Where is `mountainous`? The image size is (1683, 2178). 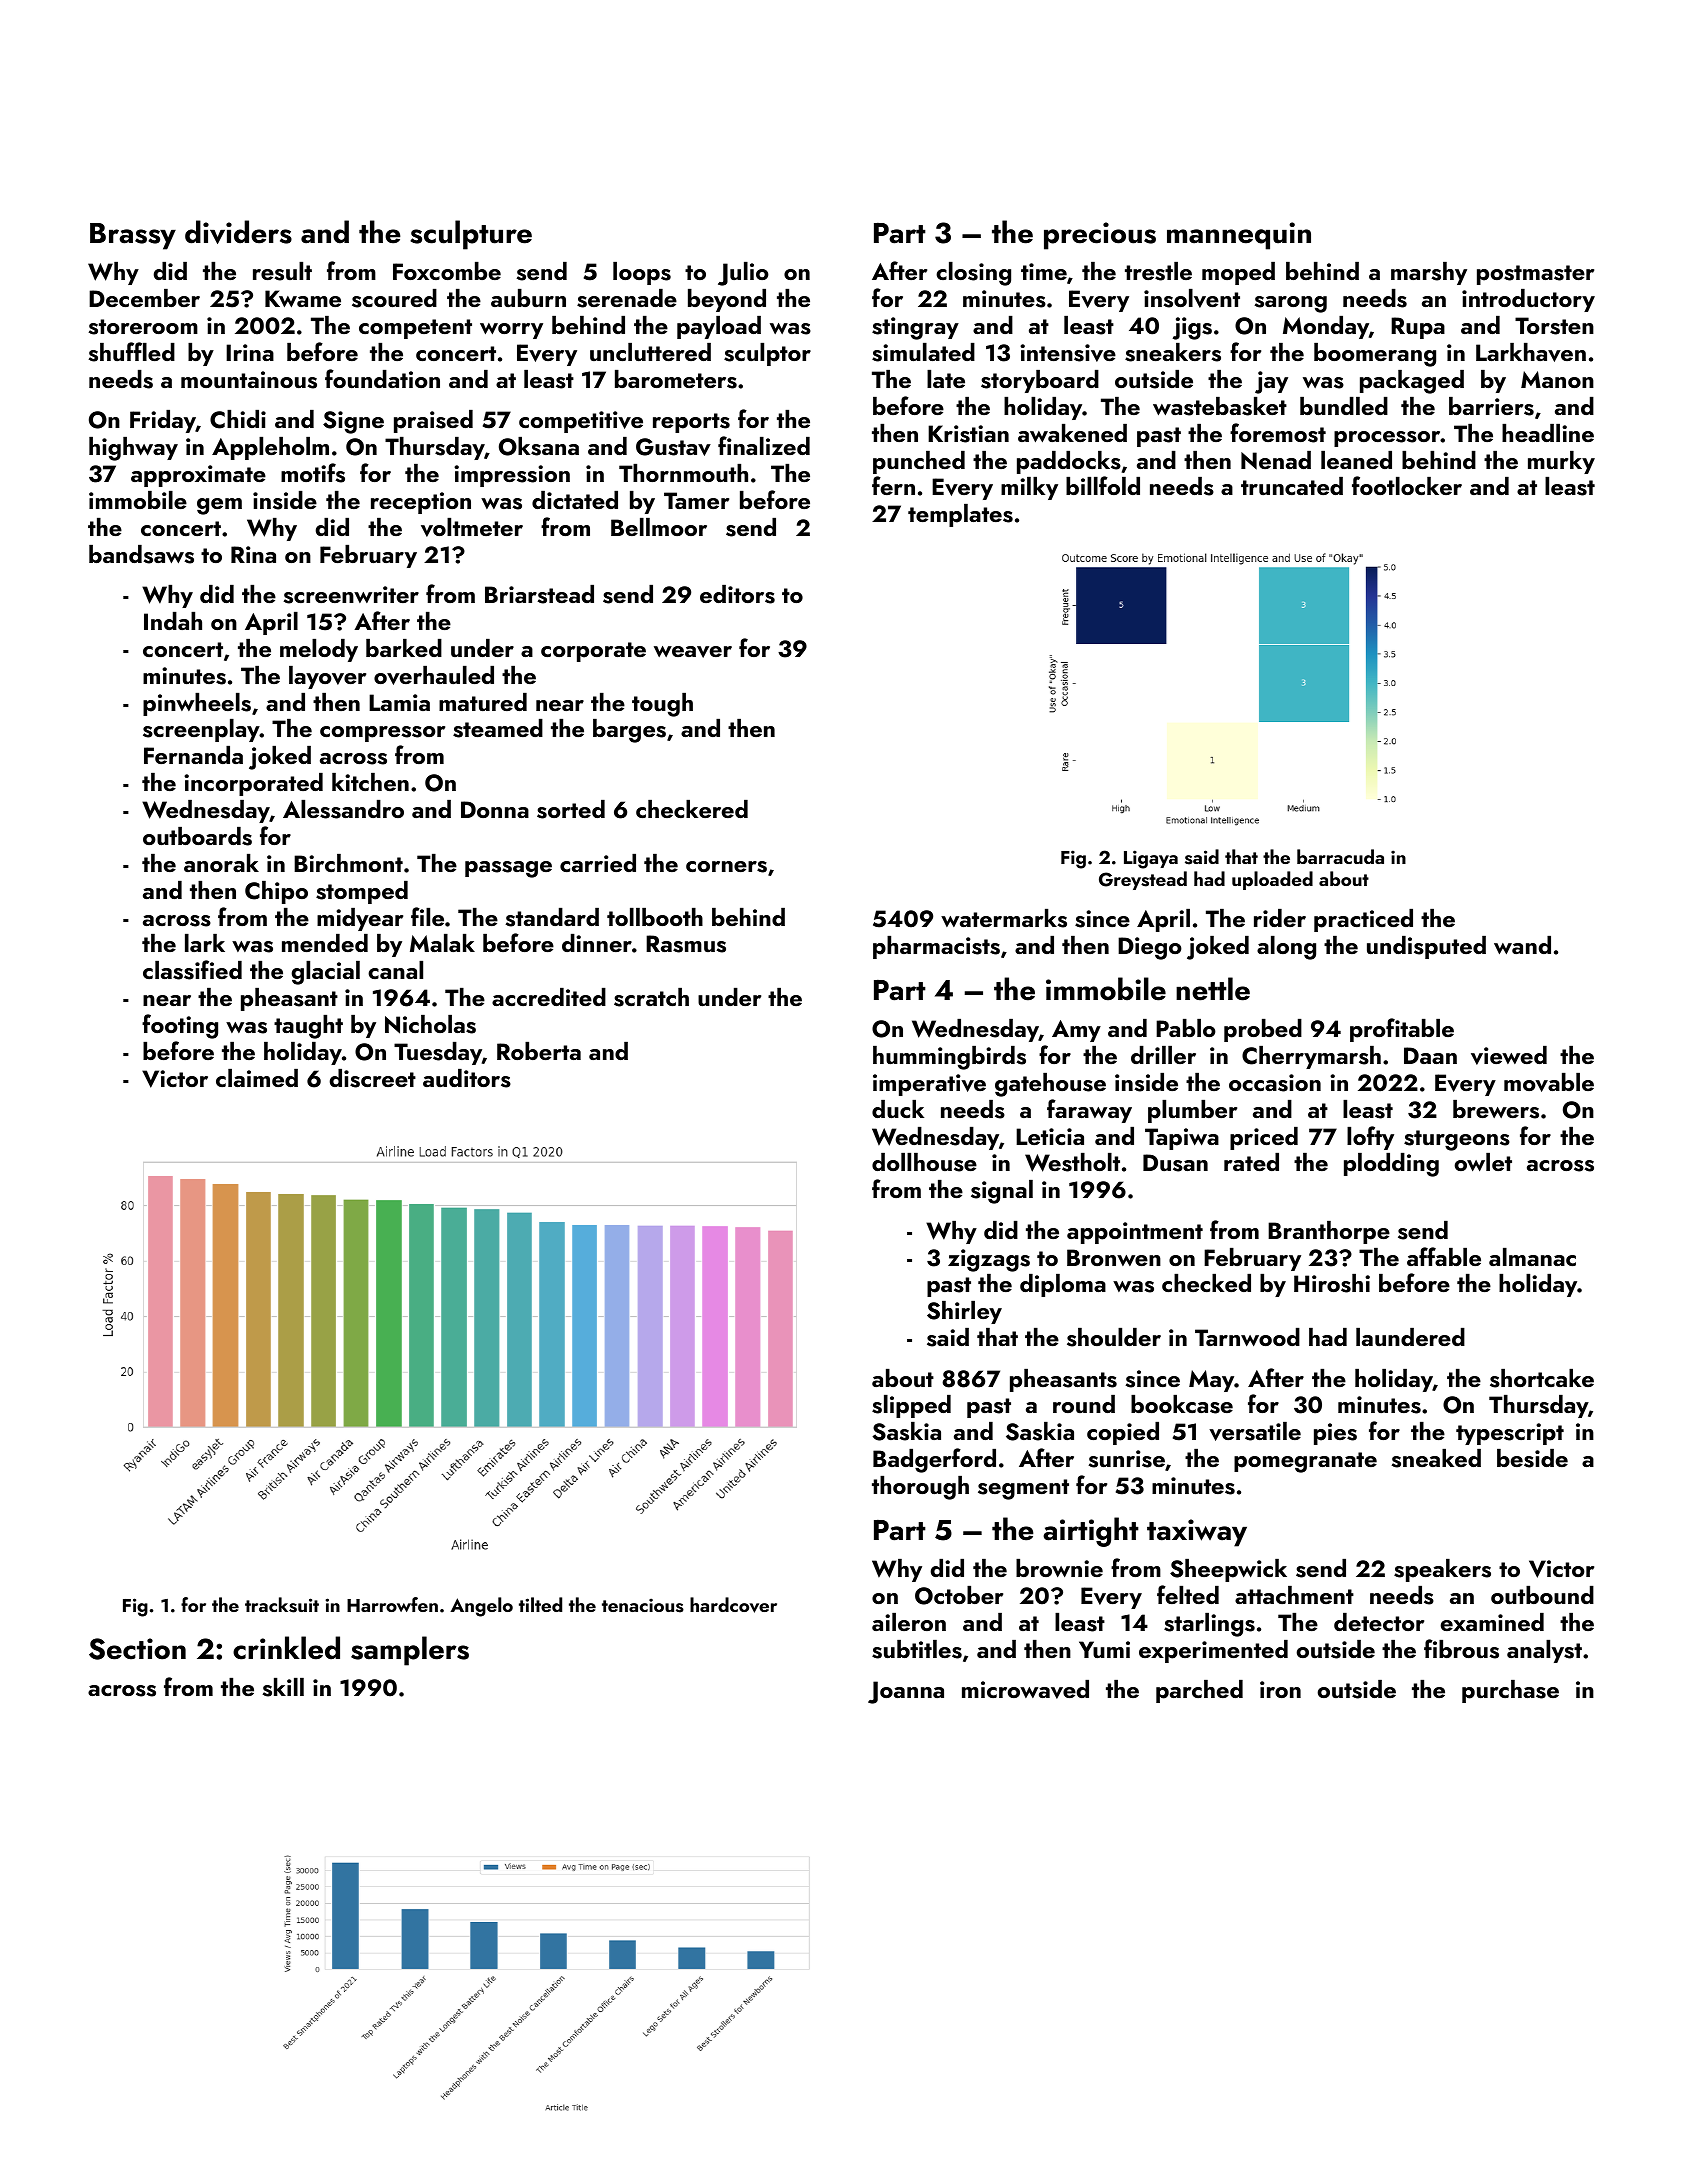
mountainous is located at coordinates (249, 380).
